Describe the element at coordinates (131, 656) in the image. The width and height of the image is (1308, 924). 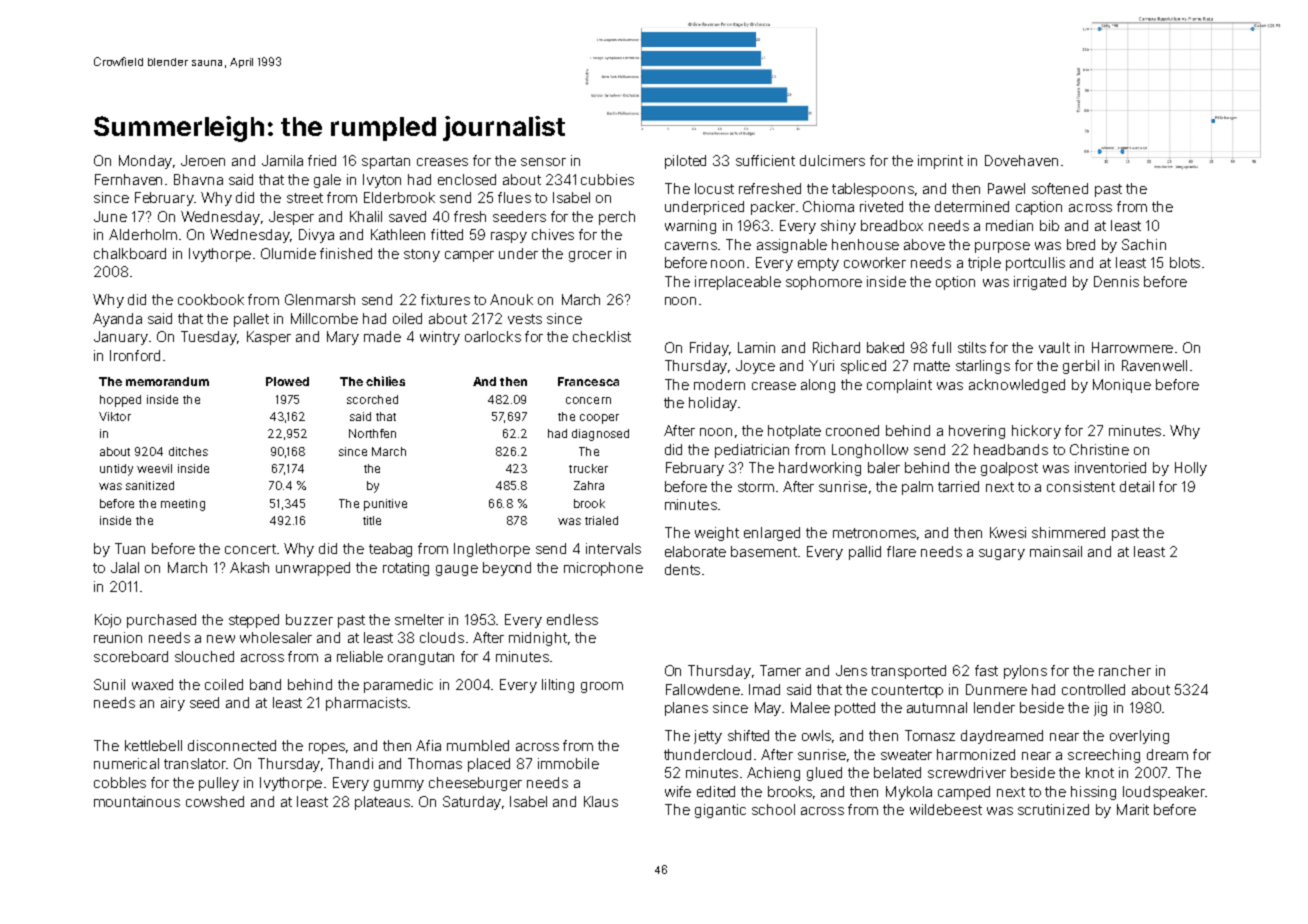
I see `scoreboard` at that location.
